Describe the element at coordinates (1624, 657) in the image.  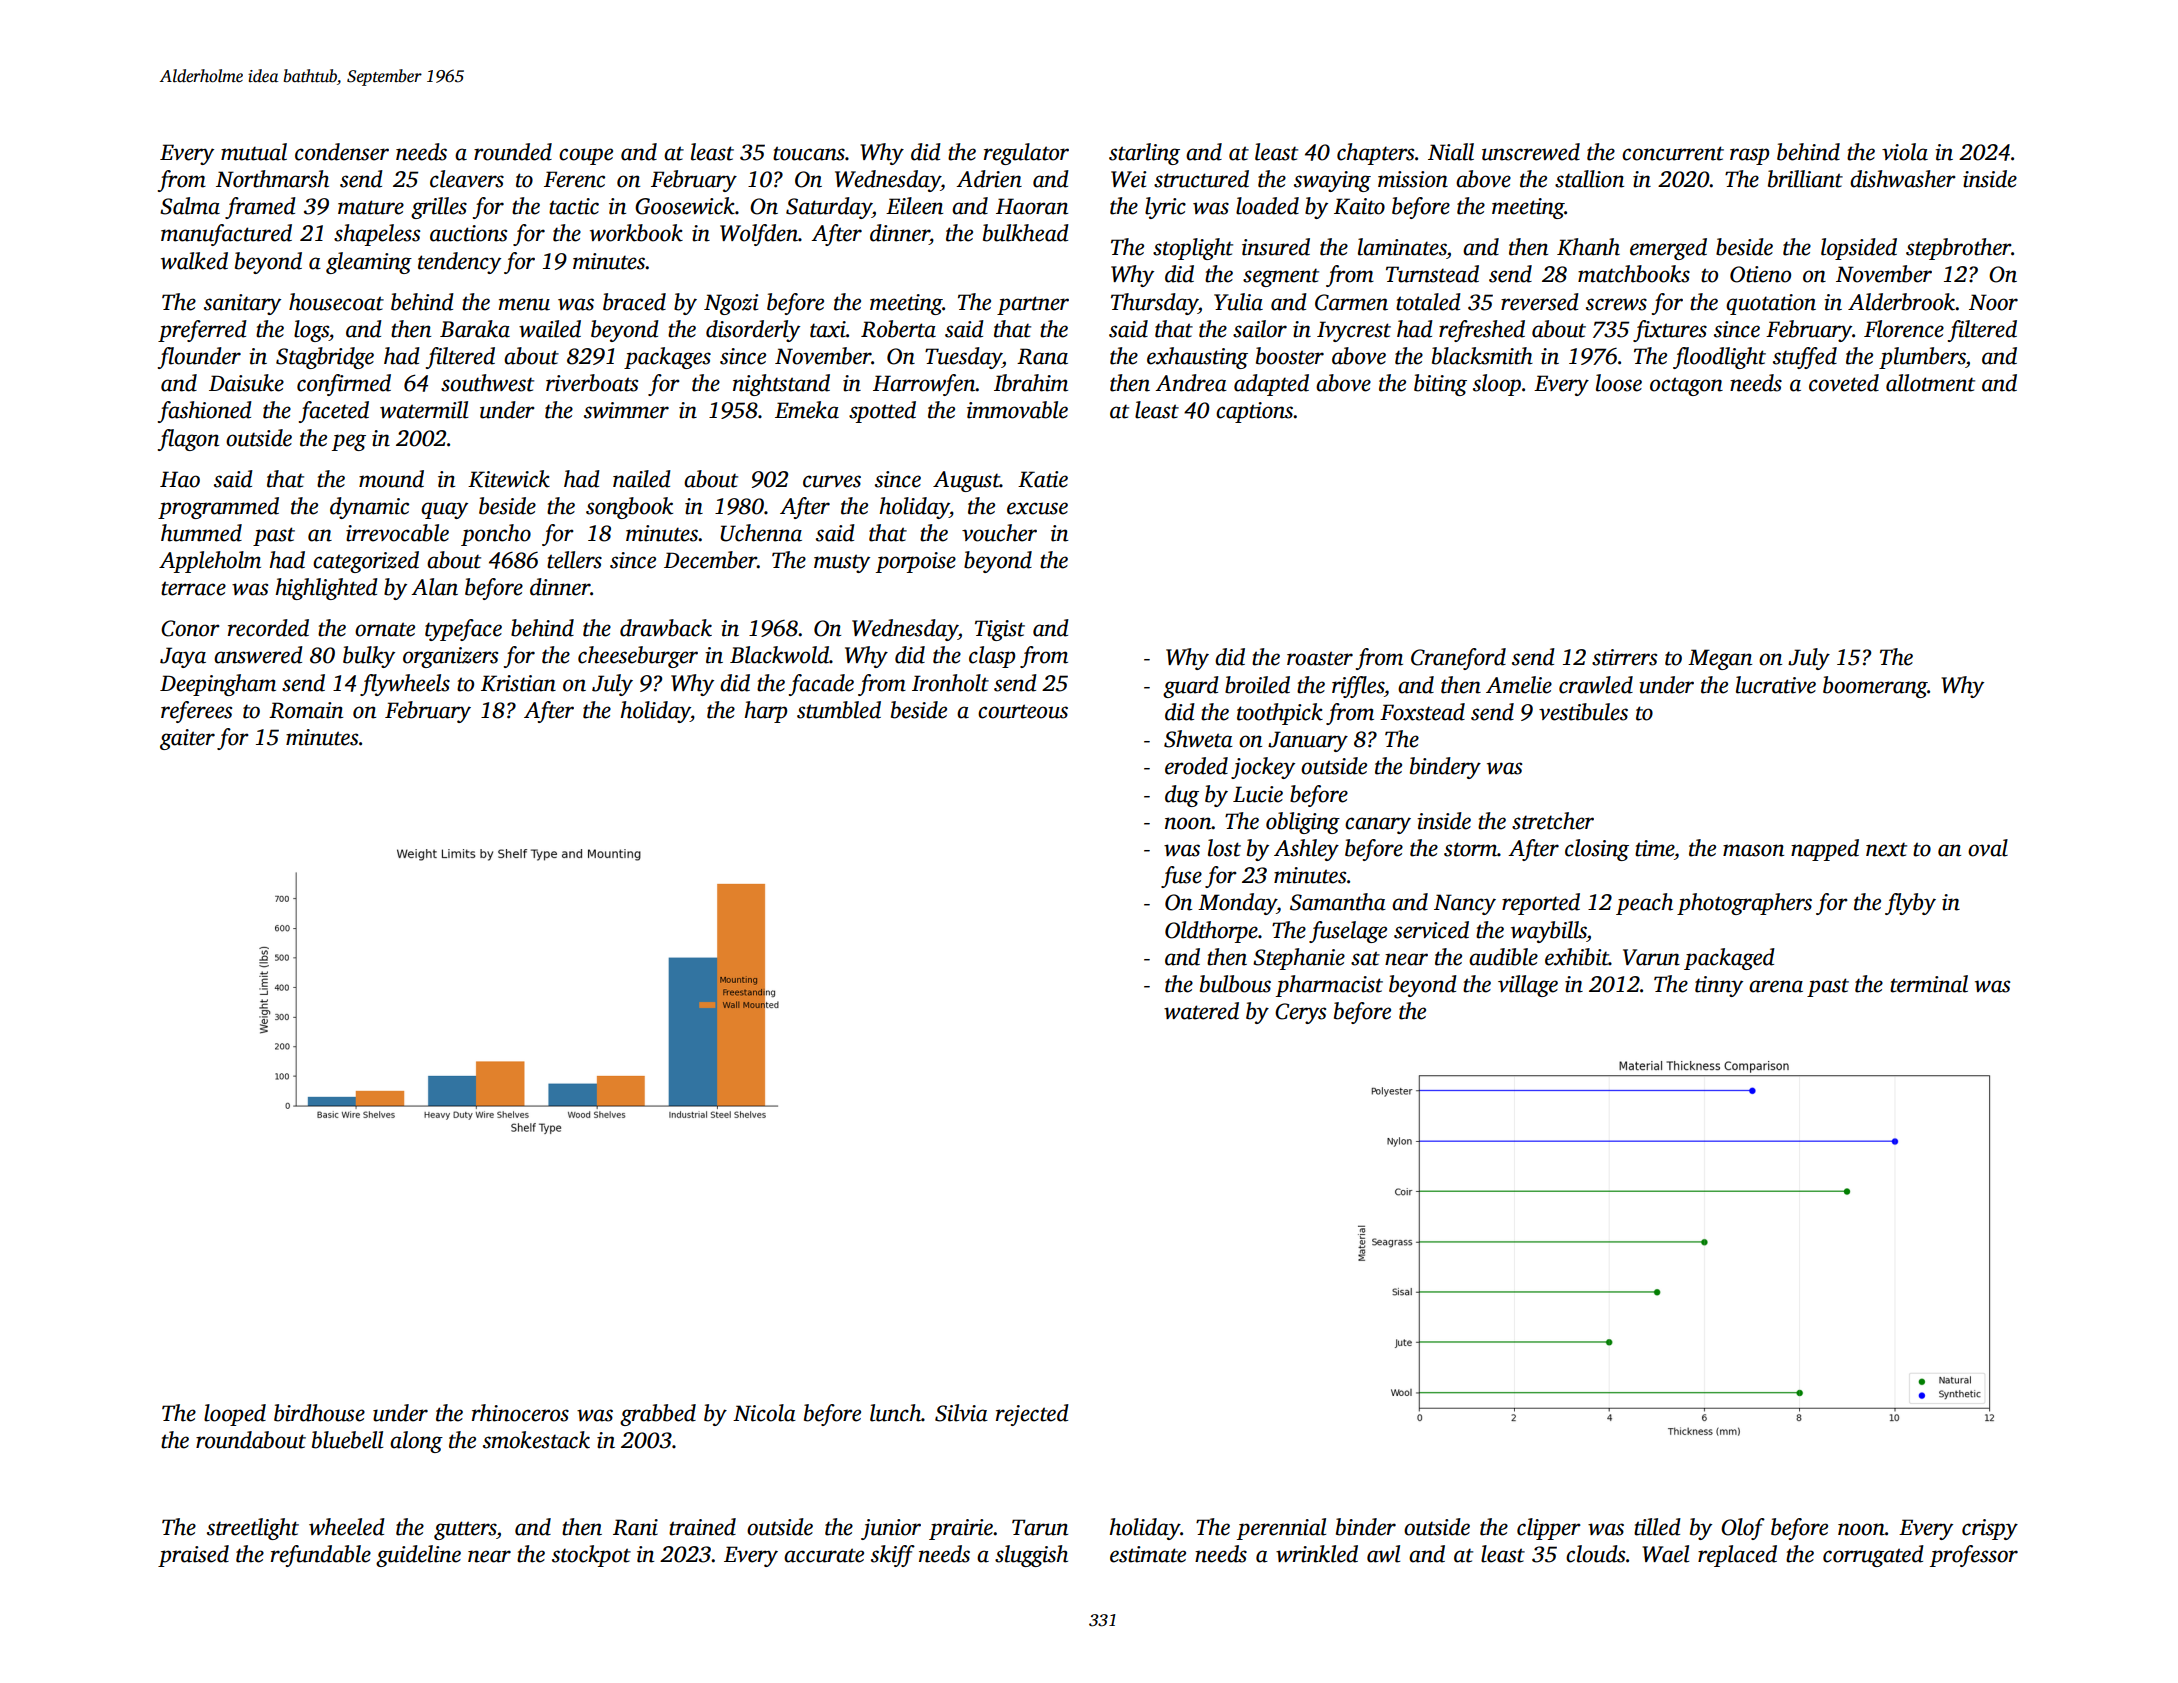
I see `stirrers` at that location.
